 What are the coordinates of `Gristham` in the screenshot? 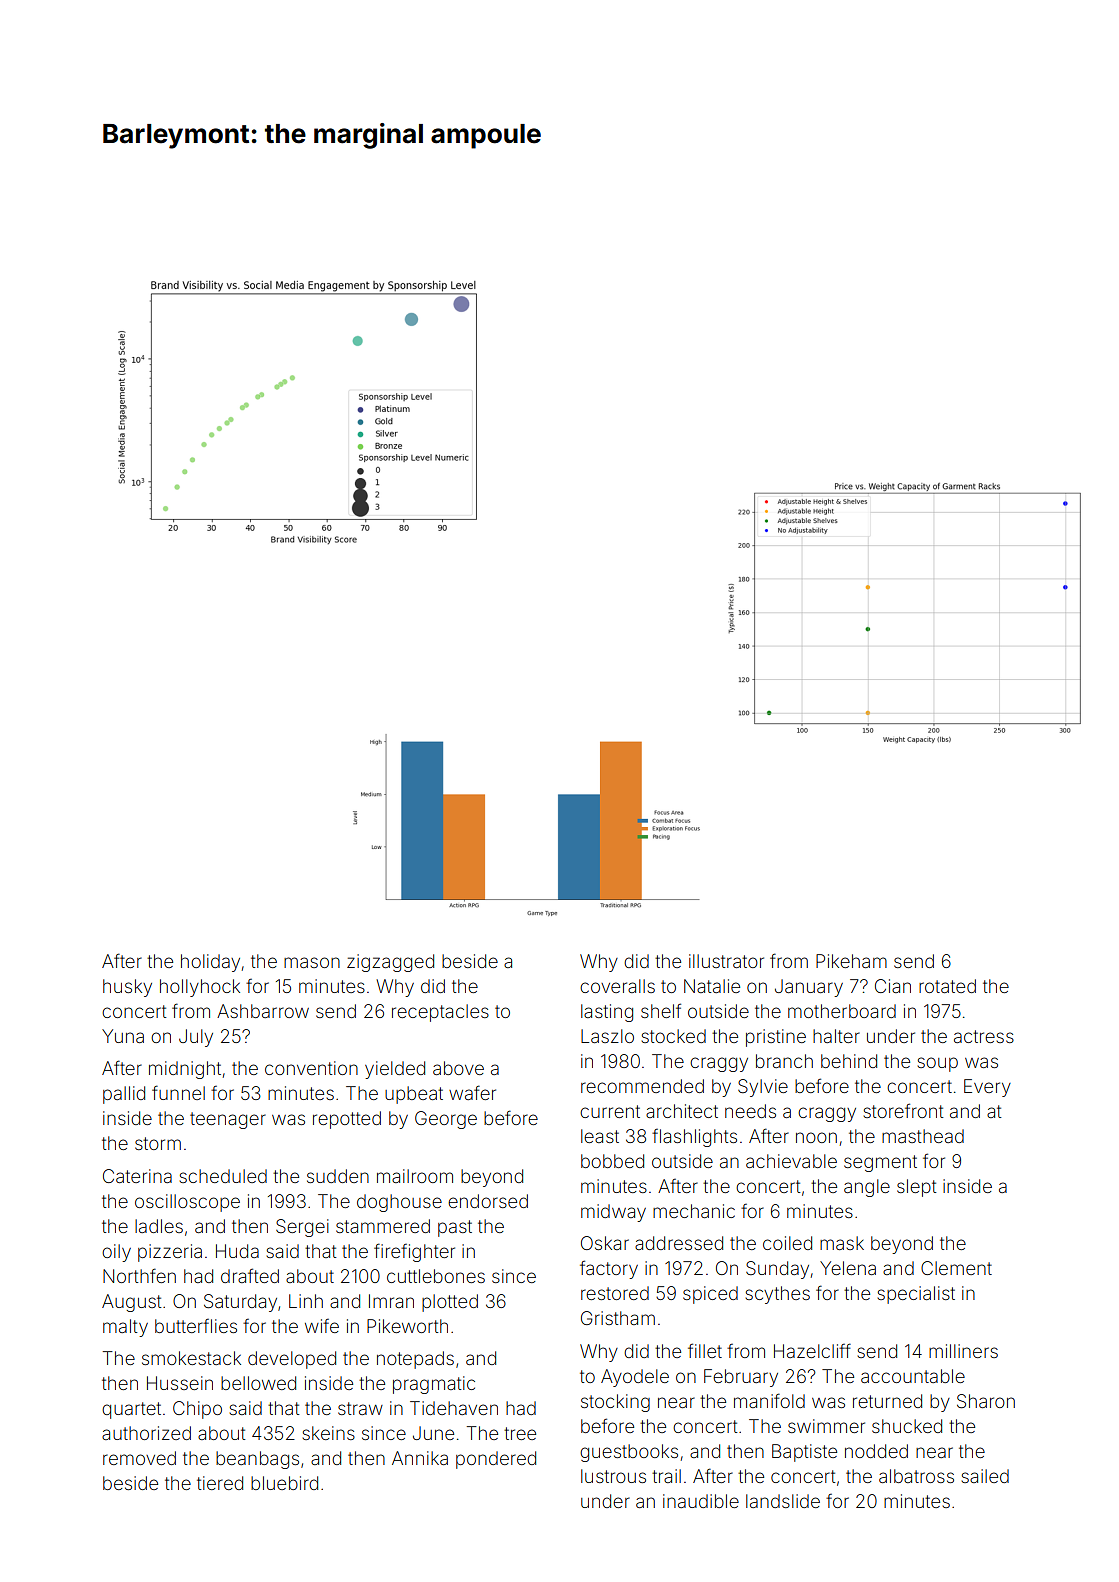 It's located at (618, 1318).
